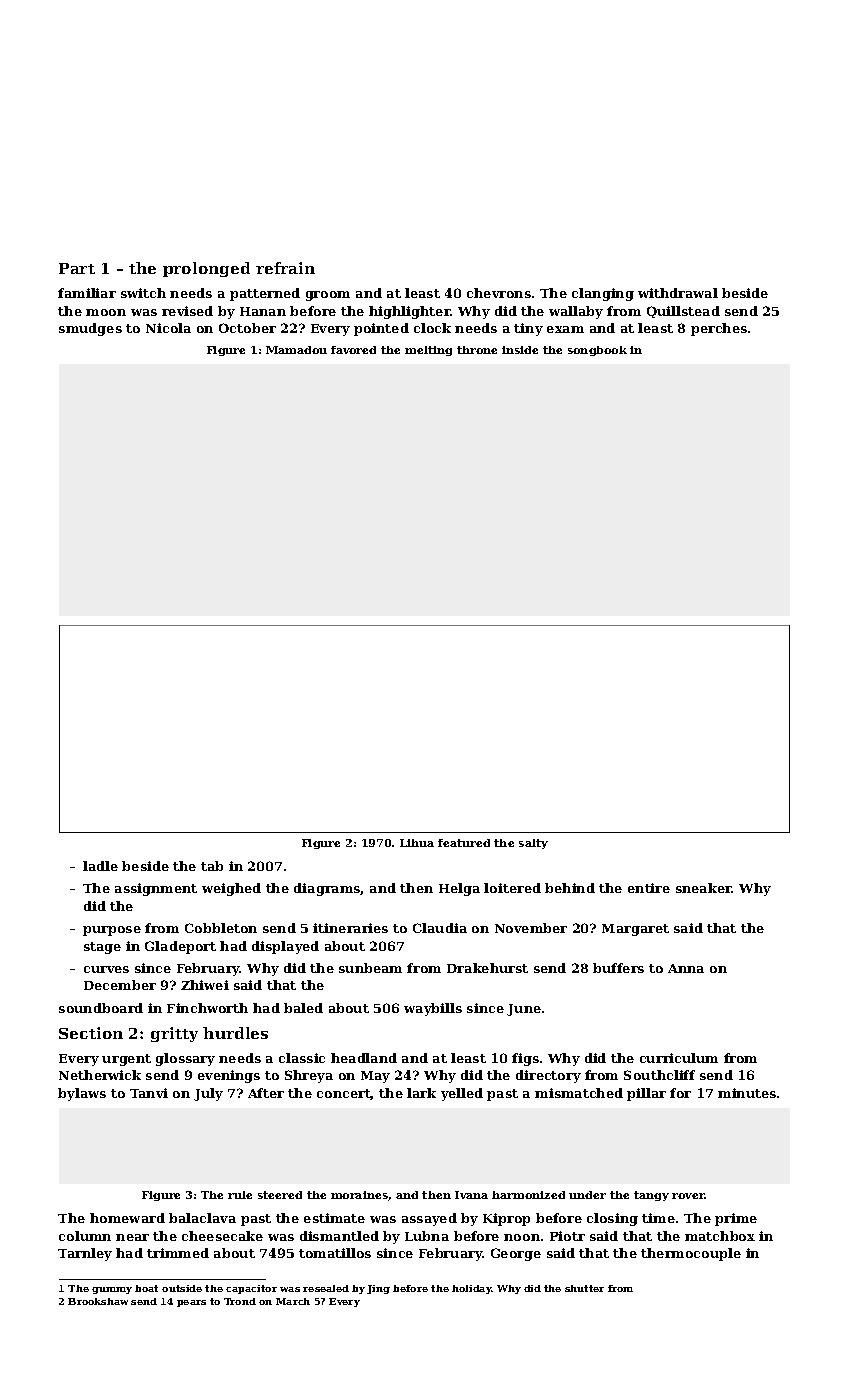 This image has height=1400, width=849. Describe the element at coordinates (433, 1009) in the image. I see `waybills` at that location.
